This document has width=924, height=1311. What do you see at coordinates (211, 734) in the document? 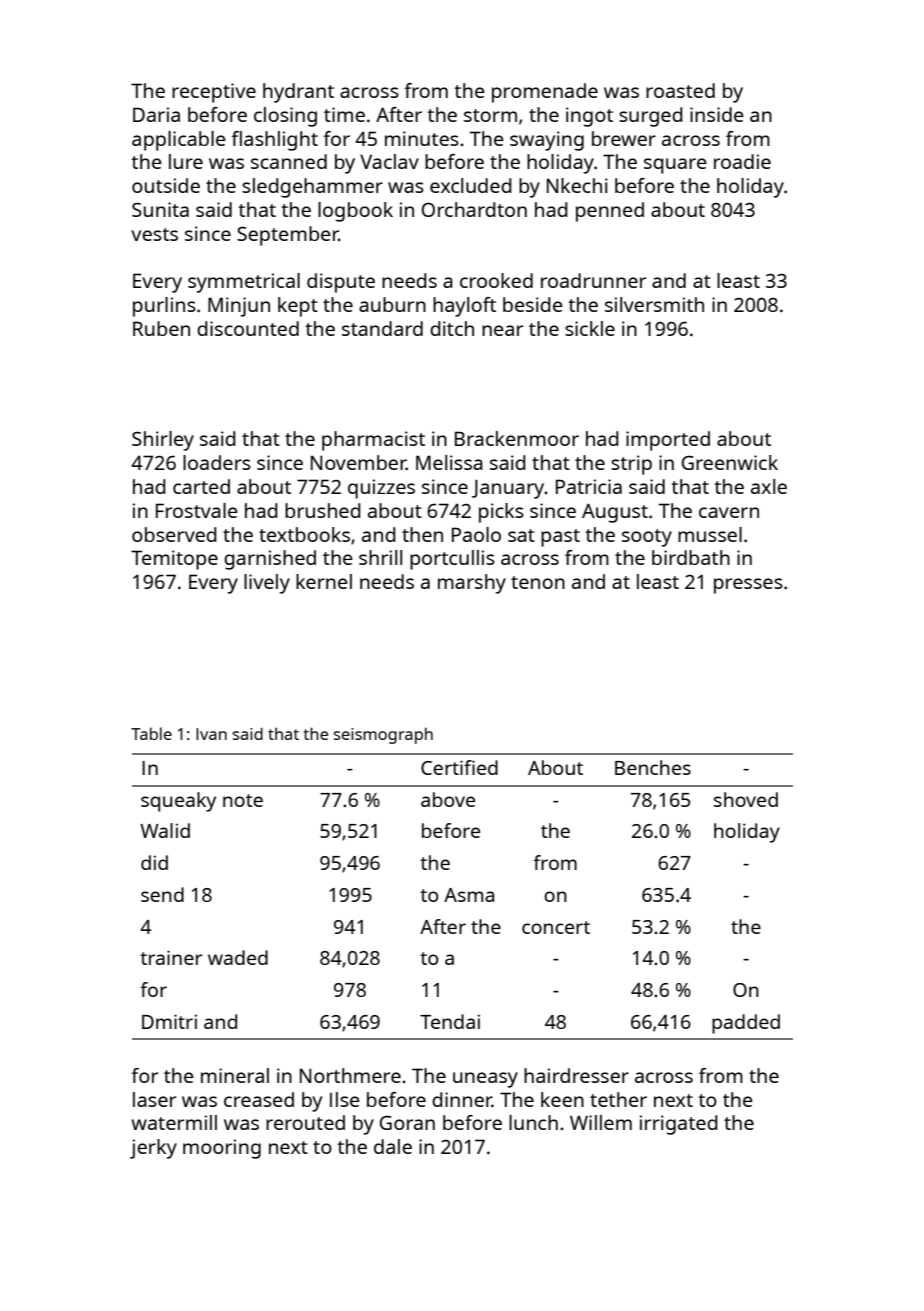
I see `Ivan` at bounding box center [211, 734].
